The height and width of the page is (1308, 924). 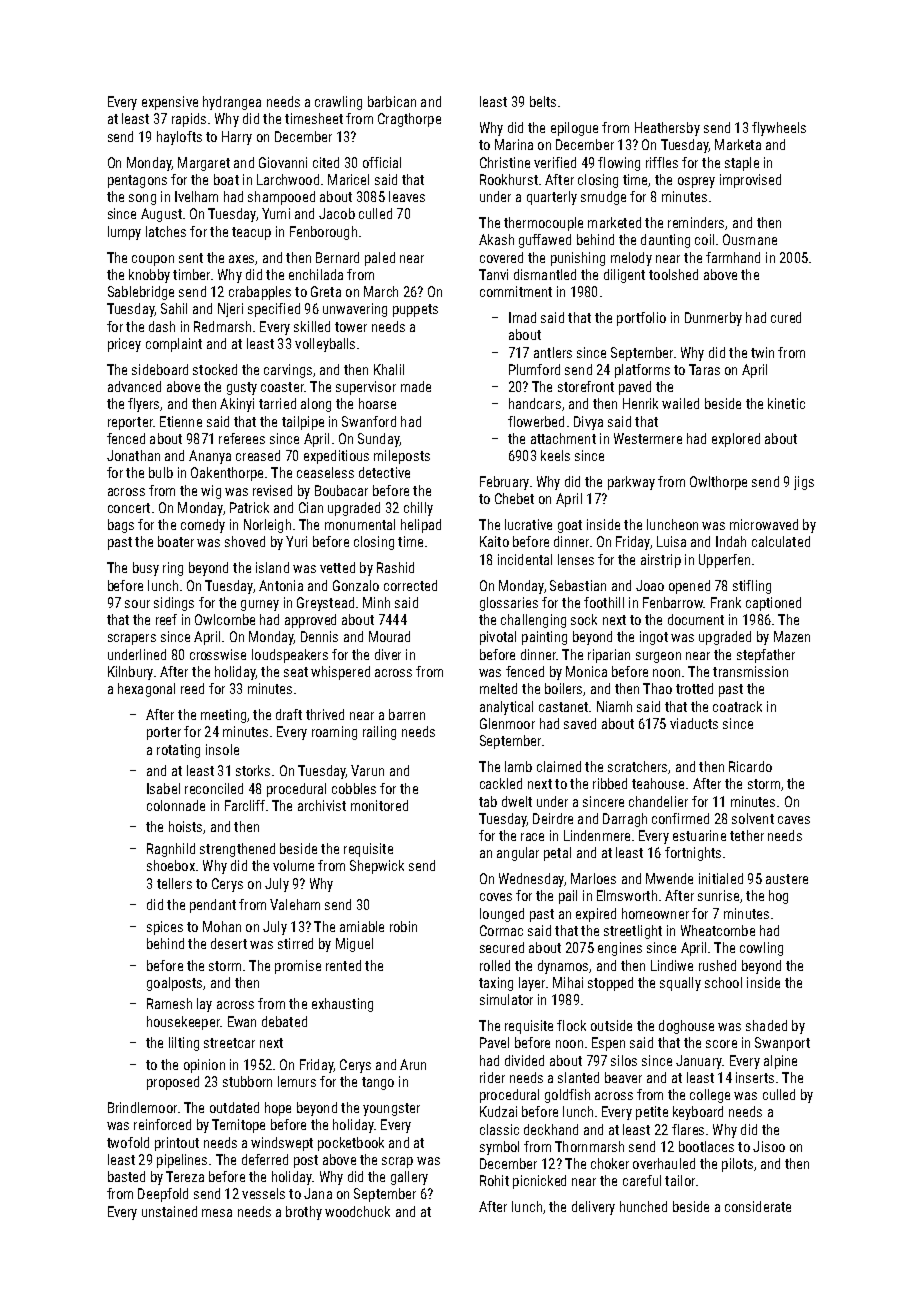 What do you see at coordinates (514, 498) in the page?
I see `Chebet` at bounding box center [514, 498].
